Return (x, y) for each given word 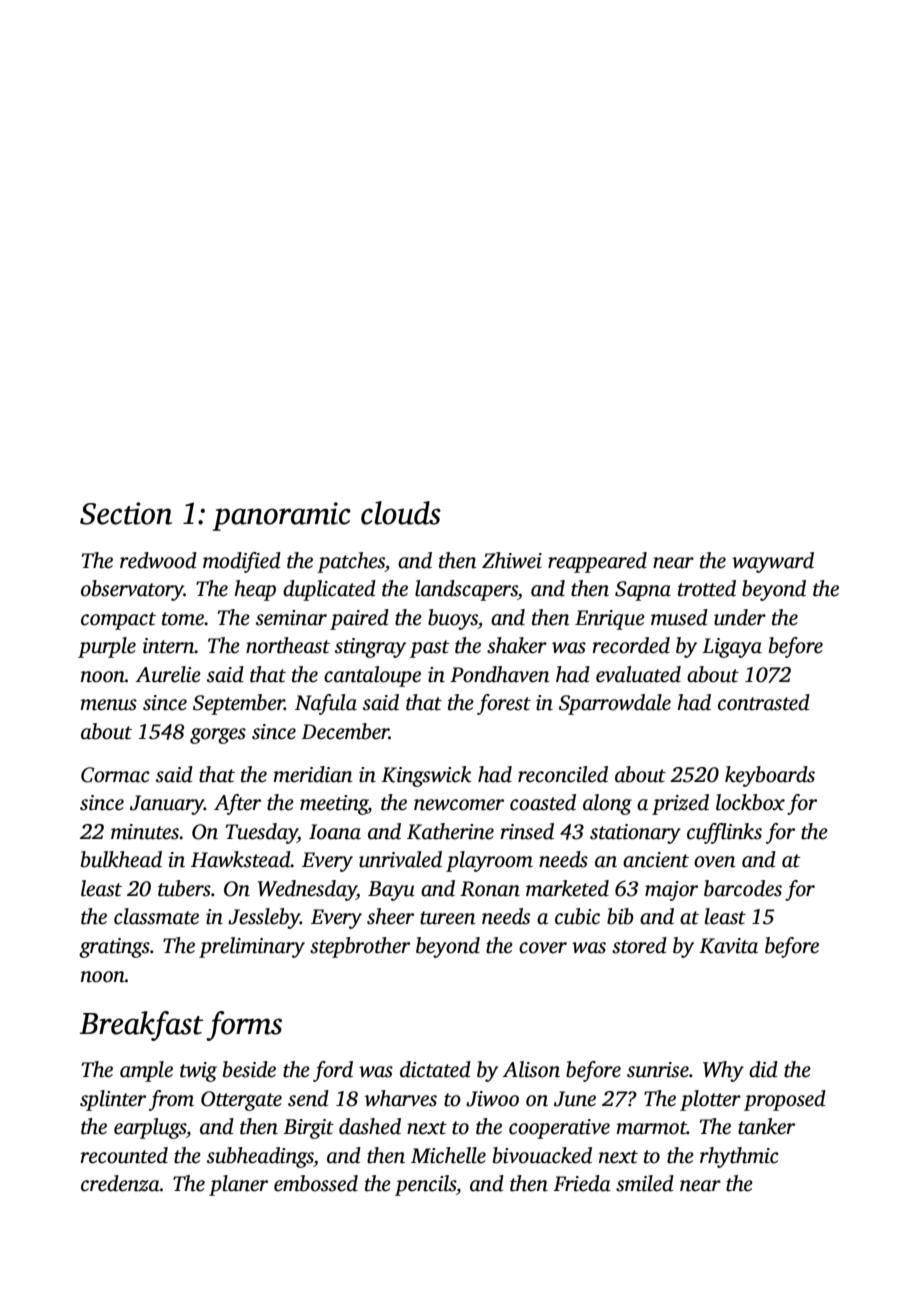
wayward (773, 562)
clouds (401, 513)
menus (108, 705)
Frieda (582, 1183)
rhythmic (739, 1157)
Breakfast (141, 1026)
